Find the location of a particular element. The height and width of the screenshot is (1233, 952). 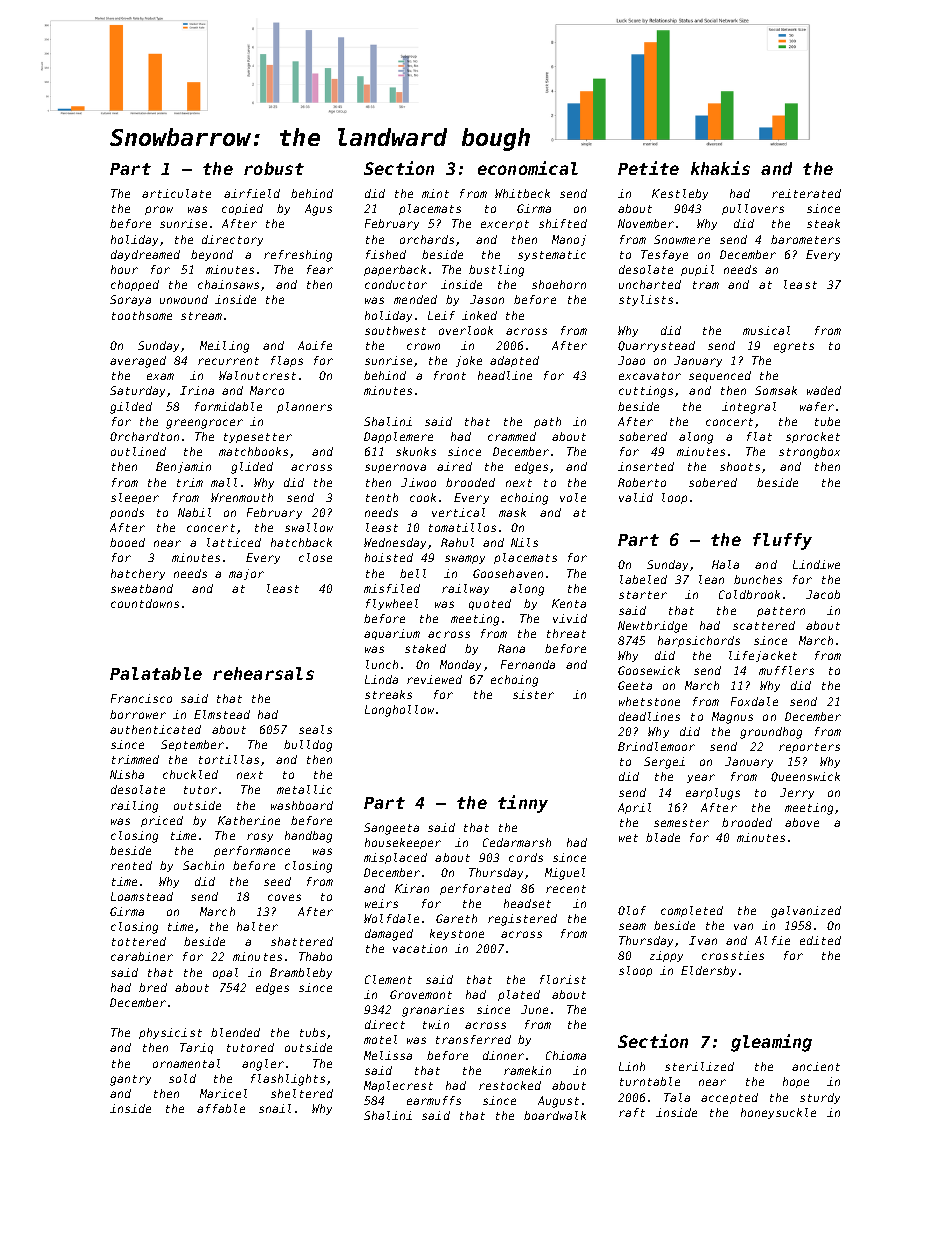

shoehorn is located at coordinates (559, 284).
